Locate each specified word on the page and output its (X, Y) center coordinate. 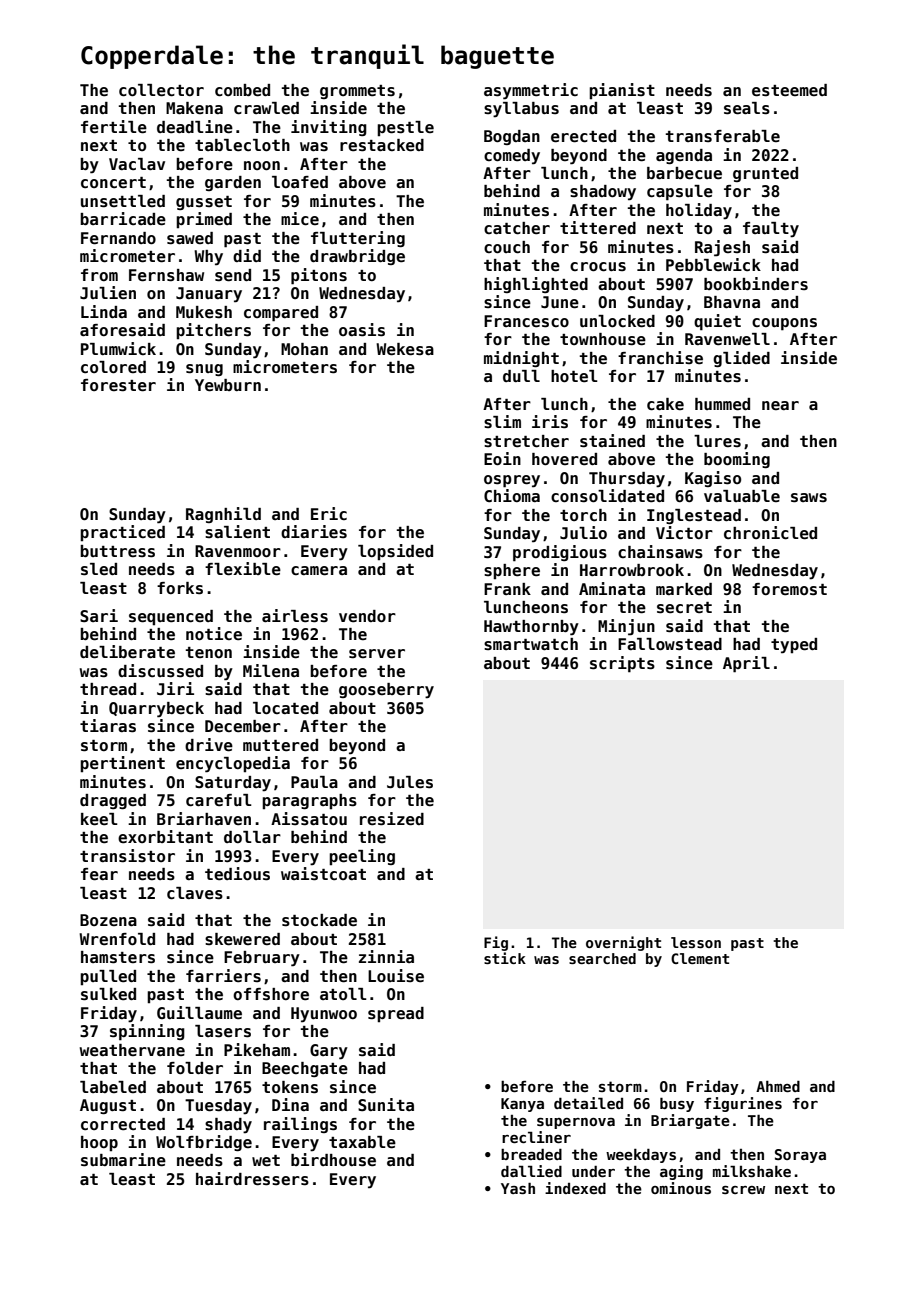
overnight (623, 943)
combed (242, 90)
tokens (290, 1087)
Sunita (386, 1104)
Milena (271, 671)
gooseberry (386, 691)
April (746, 664)
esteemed (789, 90)
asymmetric (531, 91)
